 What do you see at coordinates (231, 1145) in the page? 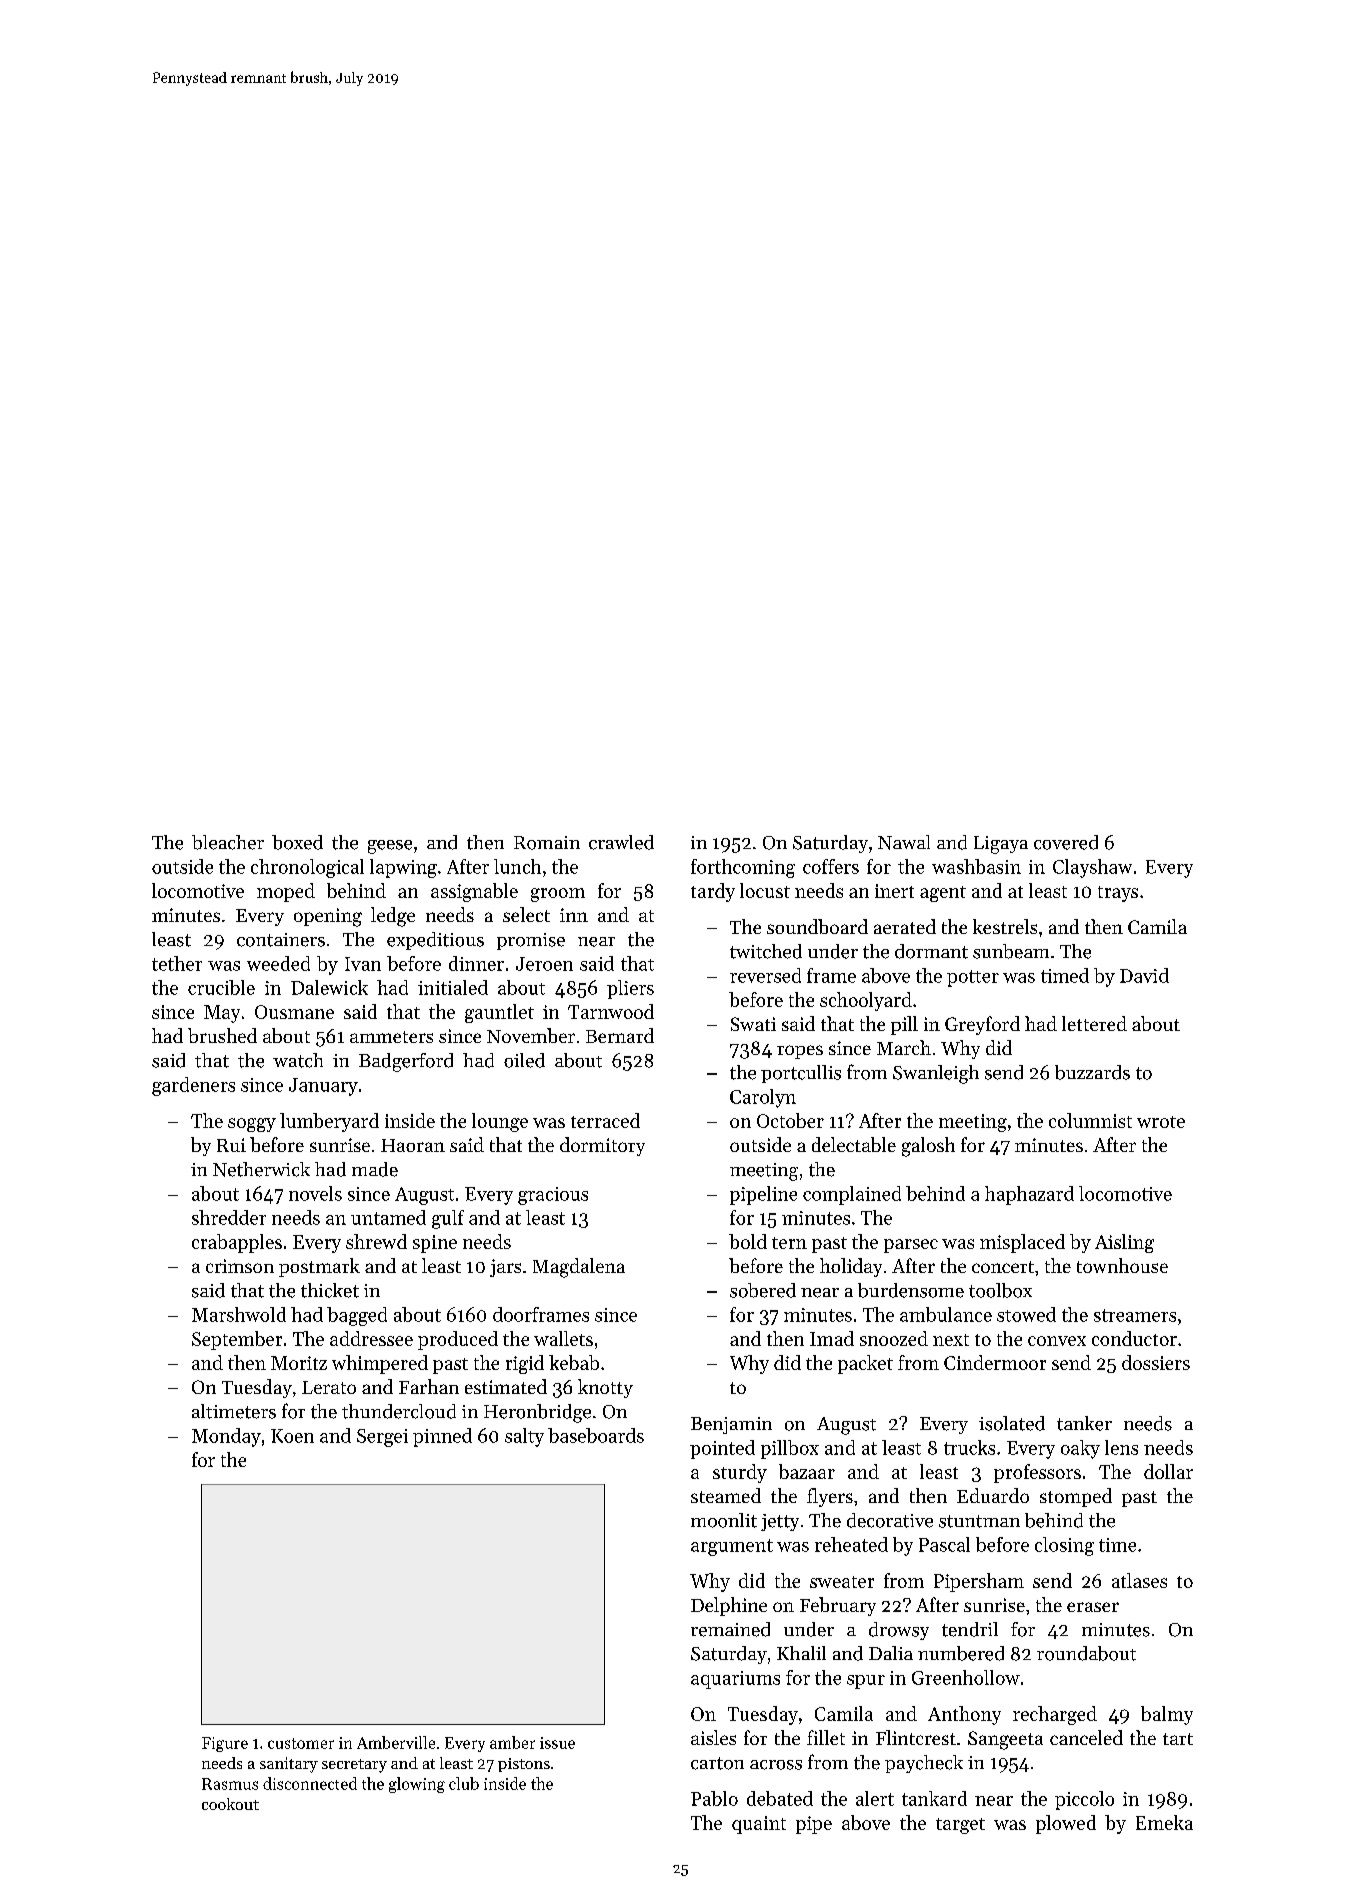
I see `Rui` at bounding box center [231, 1145].
